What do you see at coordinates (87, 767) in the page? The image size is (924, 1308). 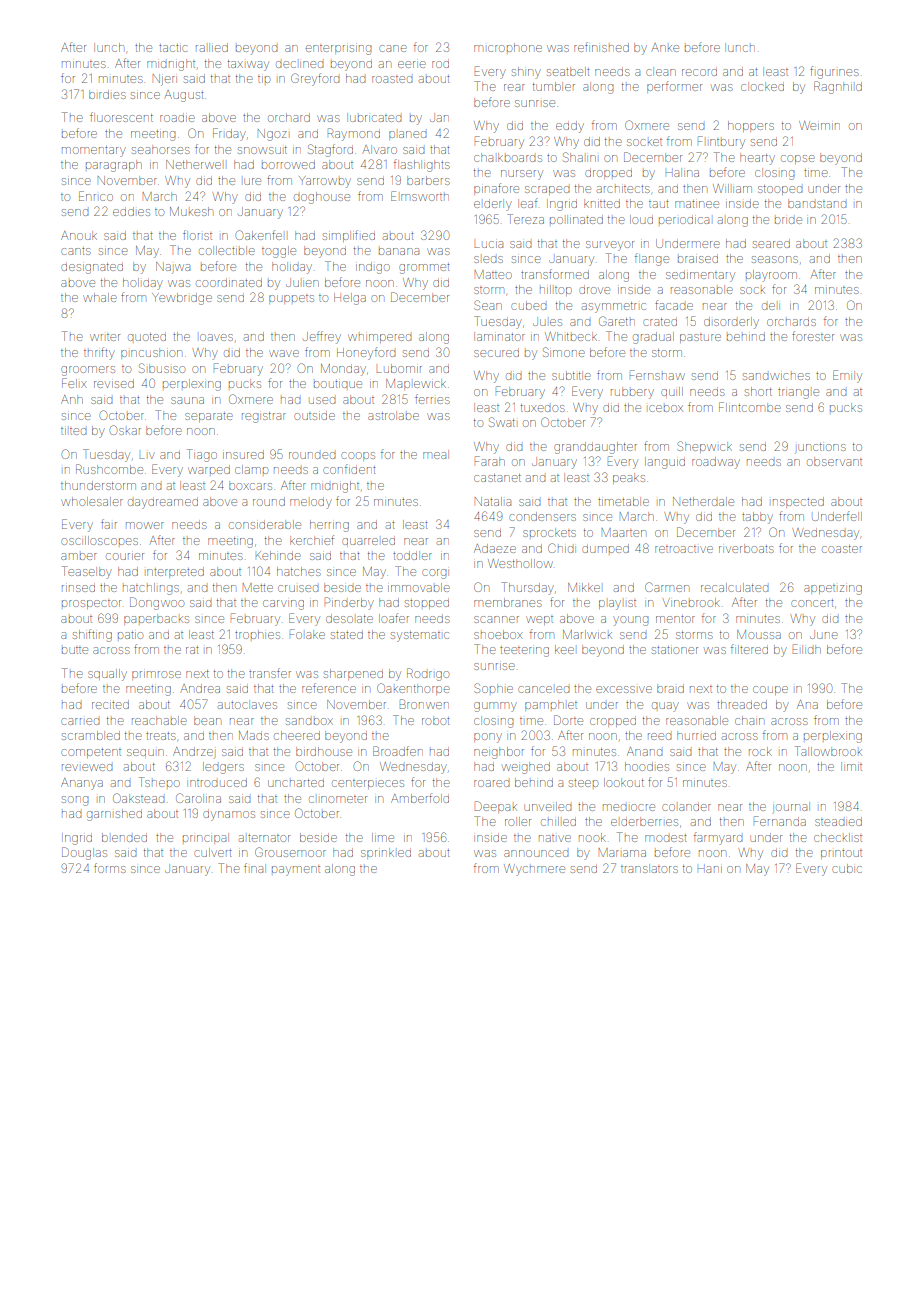 I see `reviewed` at bounding box center [87, 767].
